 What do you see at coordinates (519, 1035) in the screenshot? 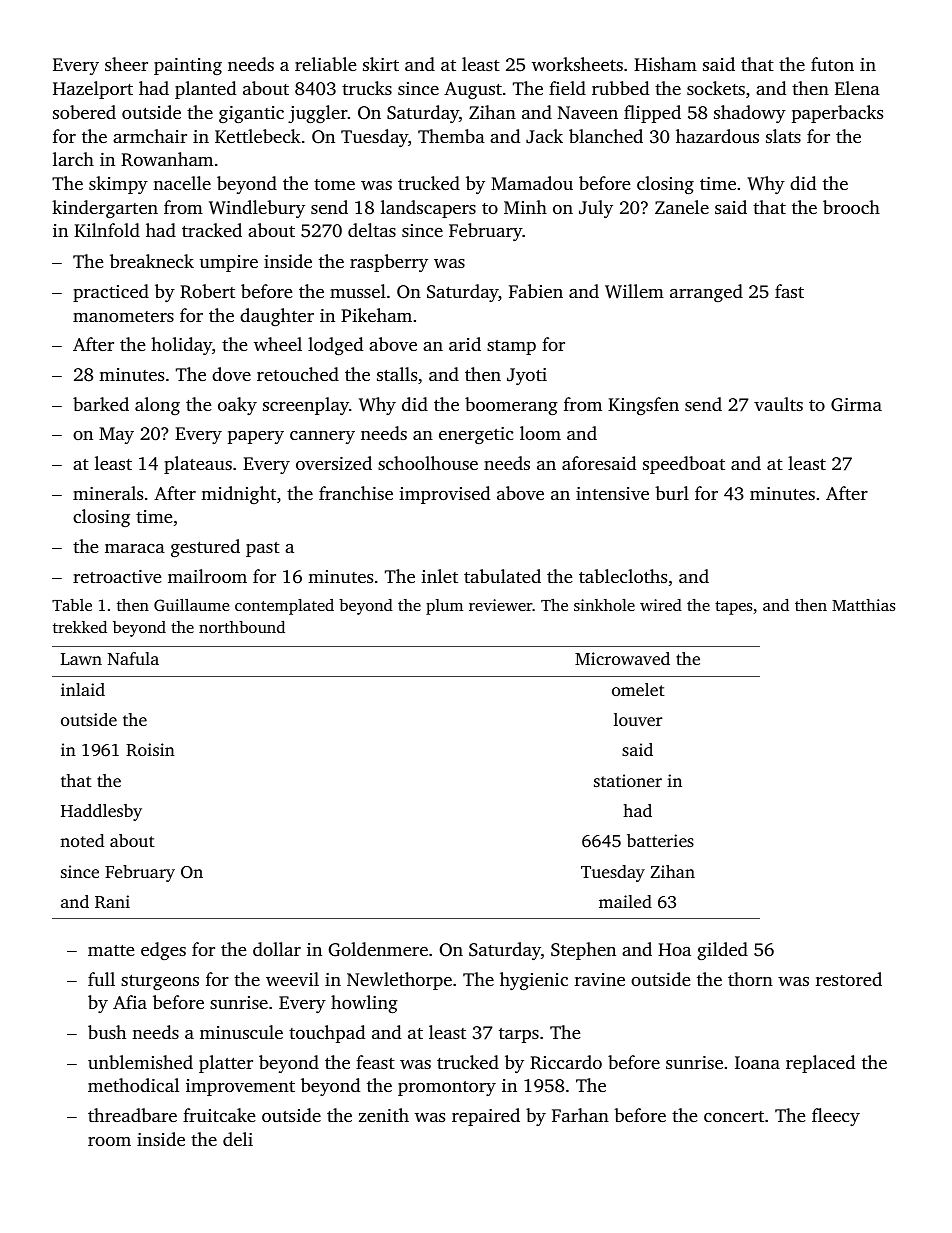
I see `tarps` at bounding box center [519, 1035].
